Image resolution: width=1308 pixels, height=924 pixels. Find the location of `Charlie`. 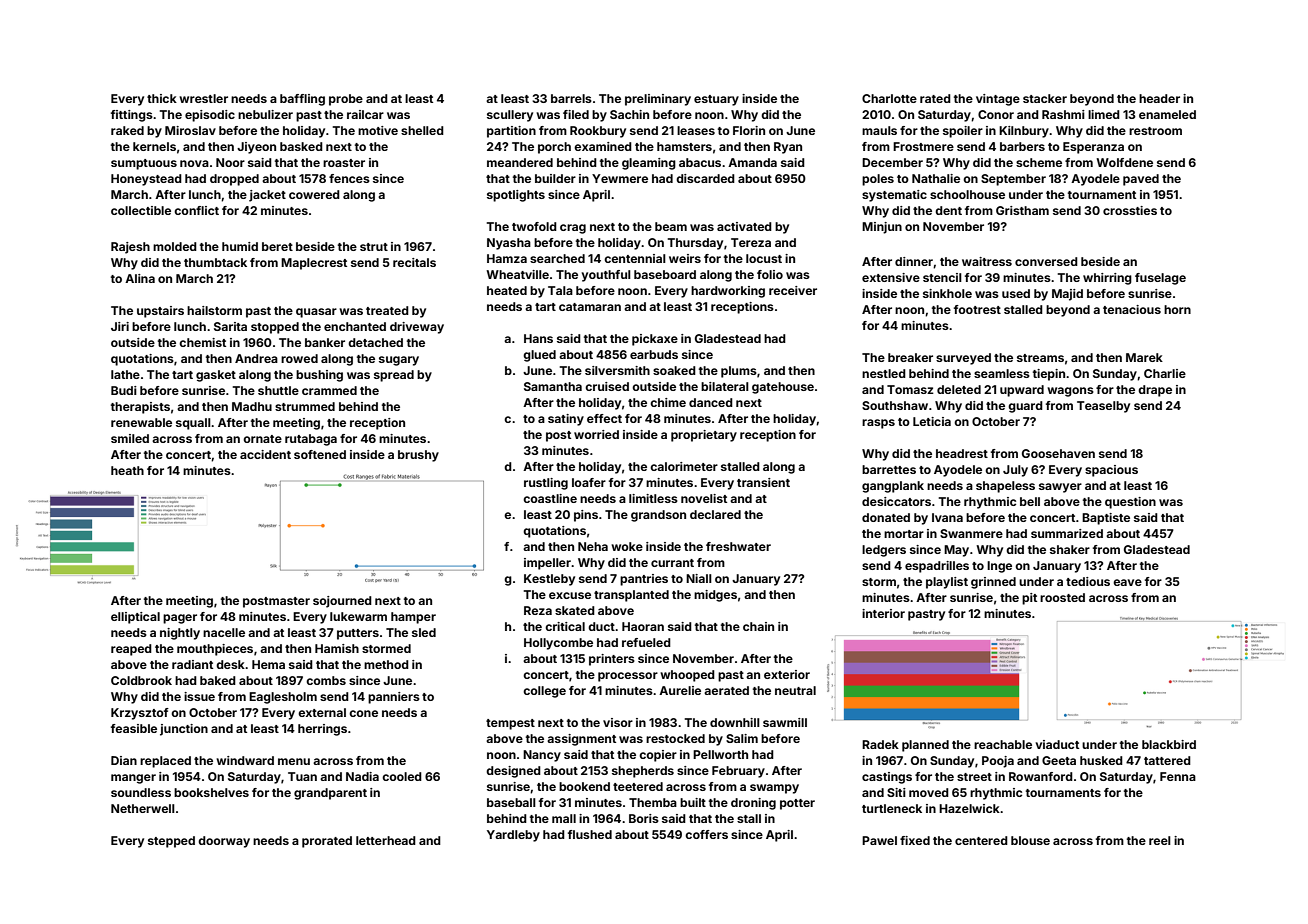

Charlie is located at coordinates (1165, 373).
